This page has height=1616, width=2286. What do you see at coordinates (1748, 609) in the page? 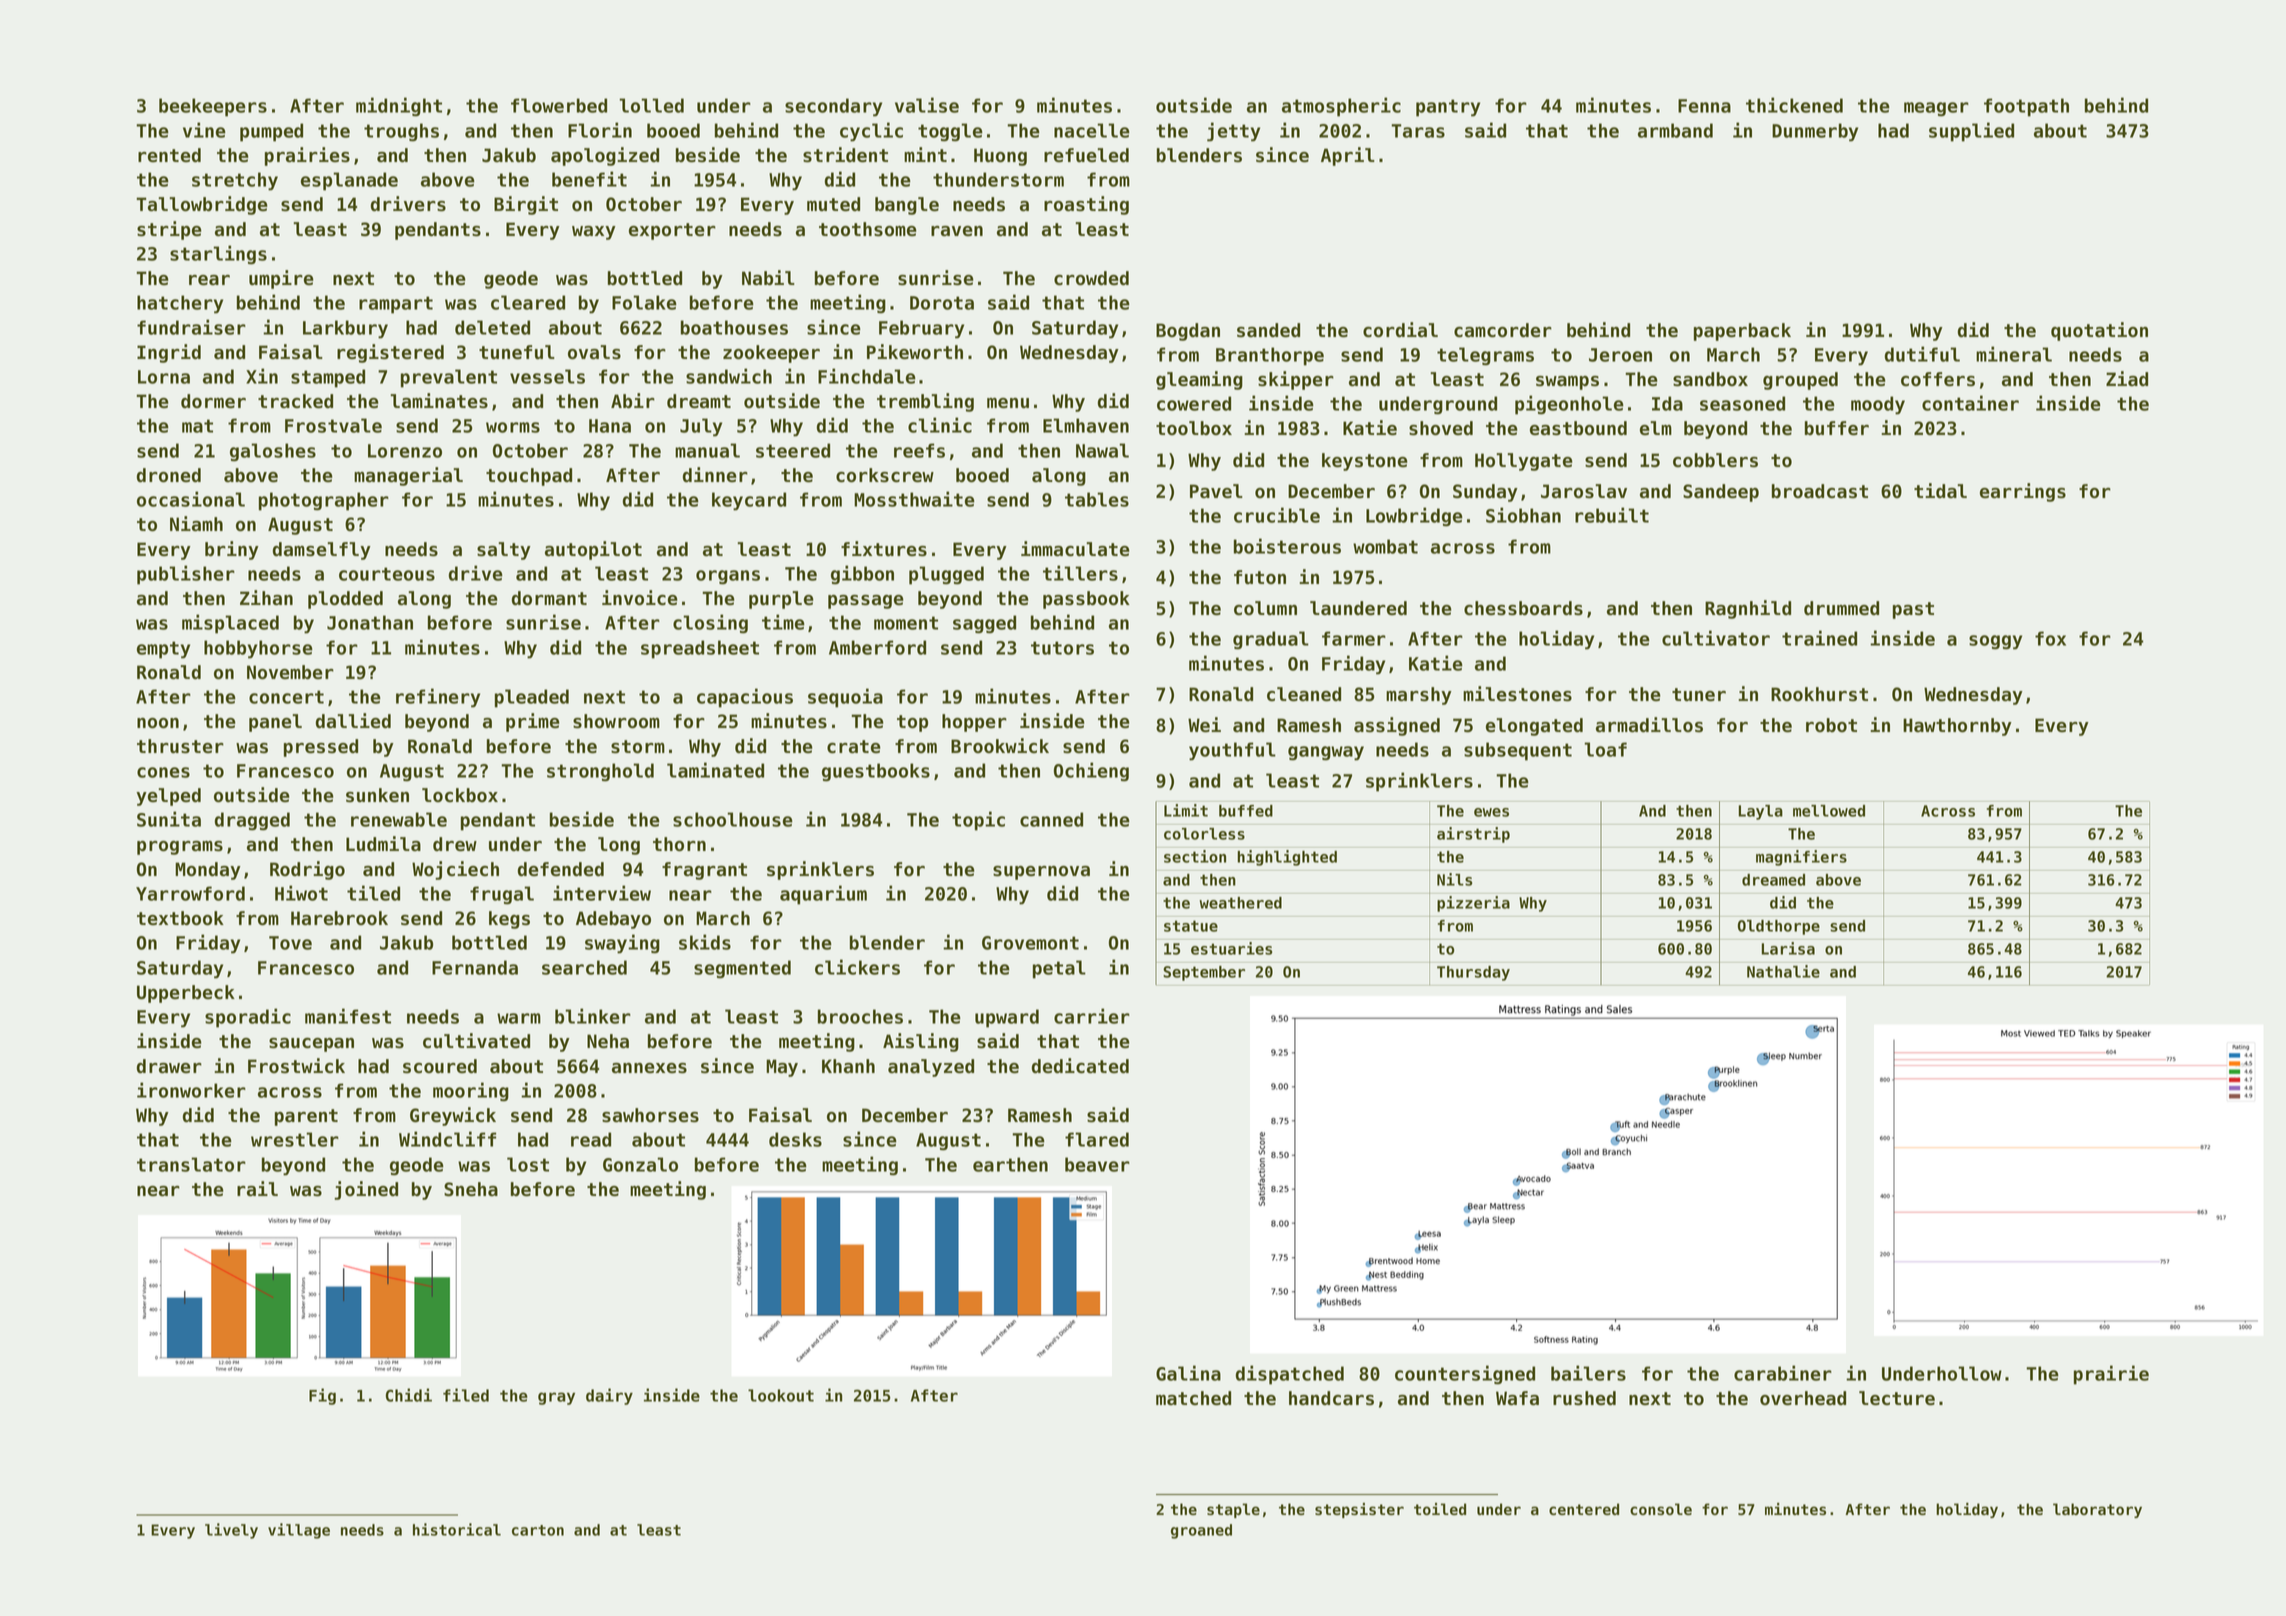
I see `Ragnhild` at bounding box center [1748, 609].
